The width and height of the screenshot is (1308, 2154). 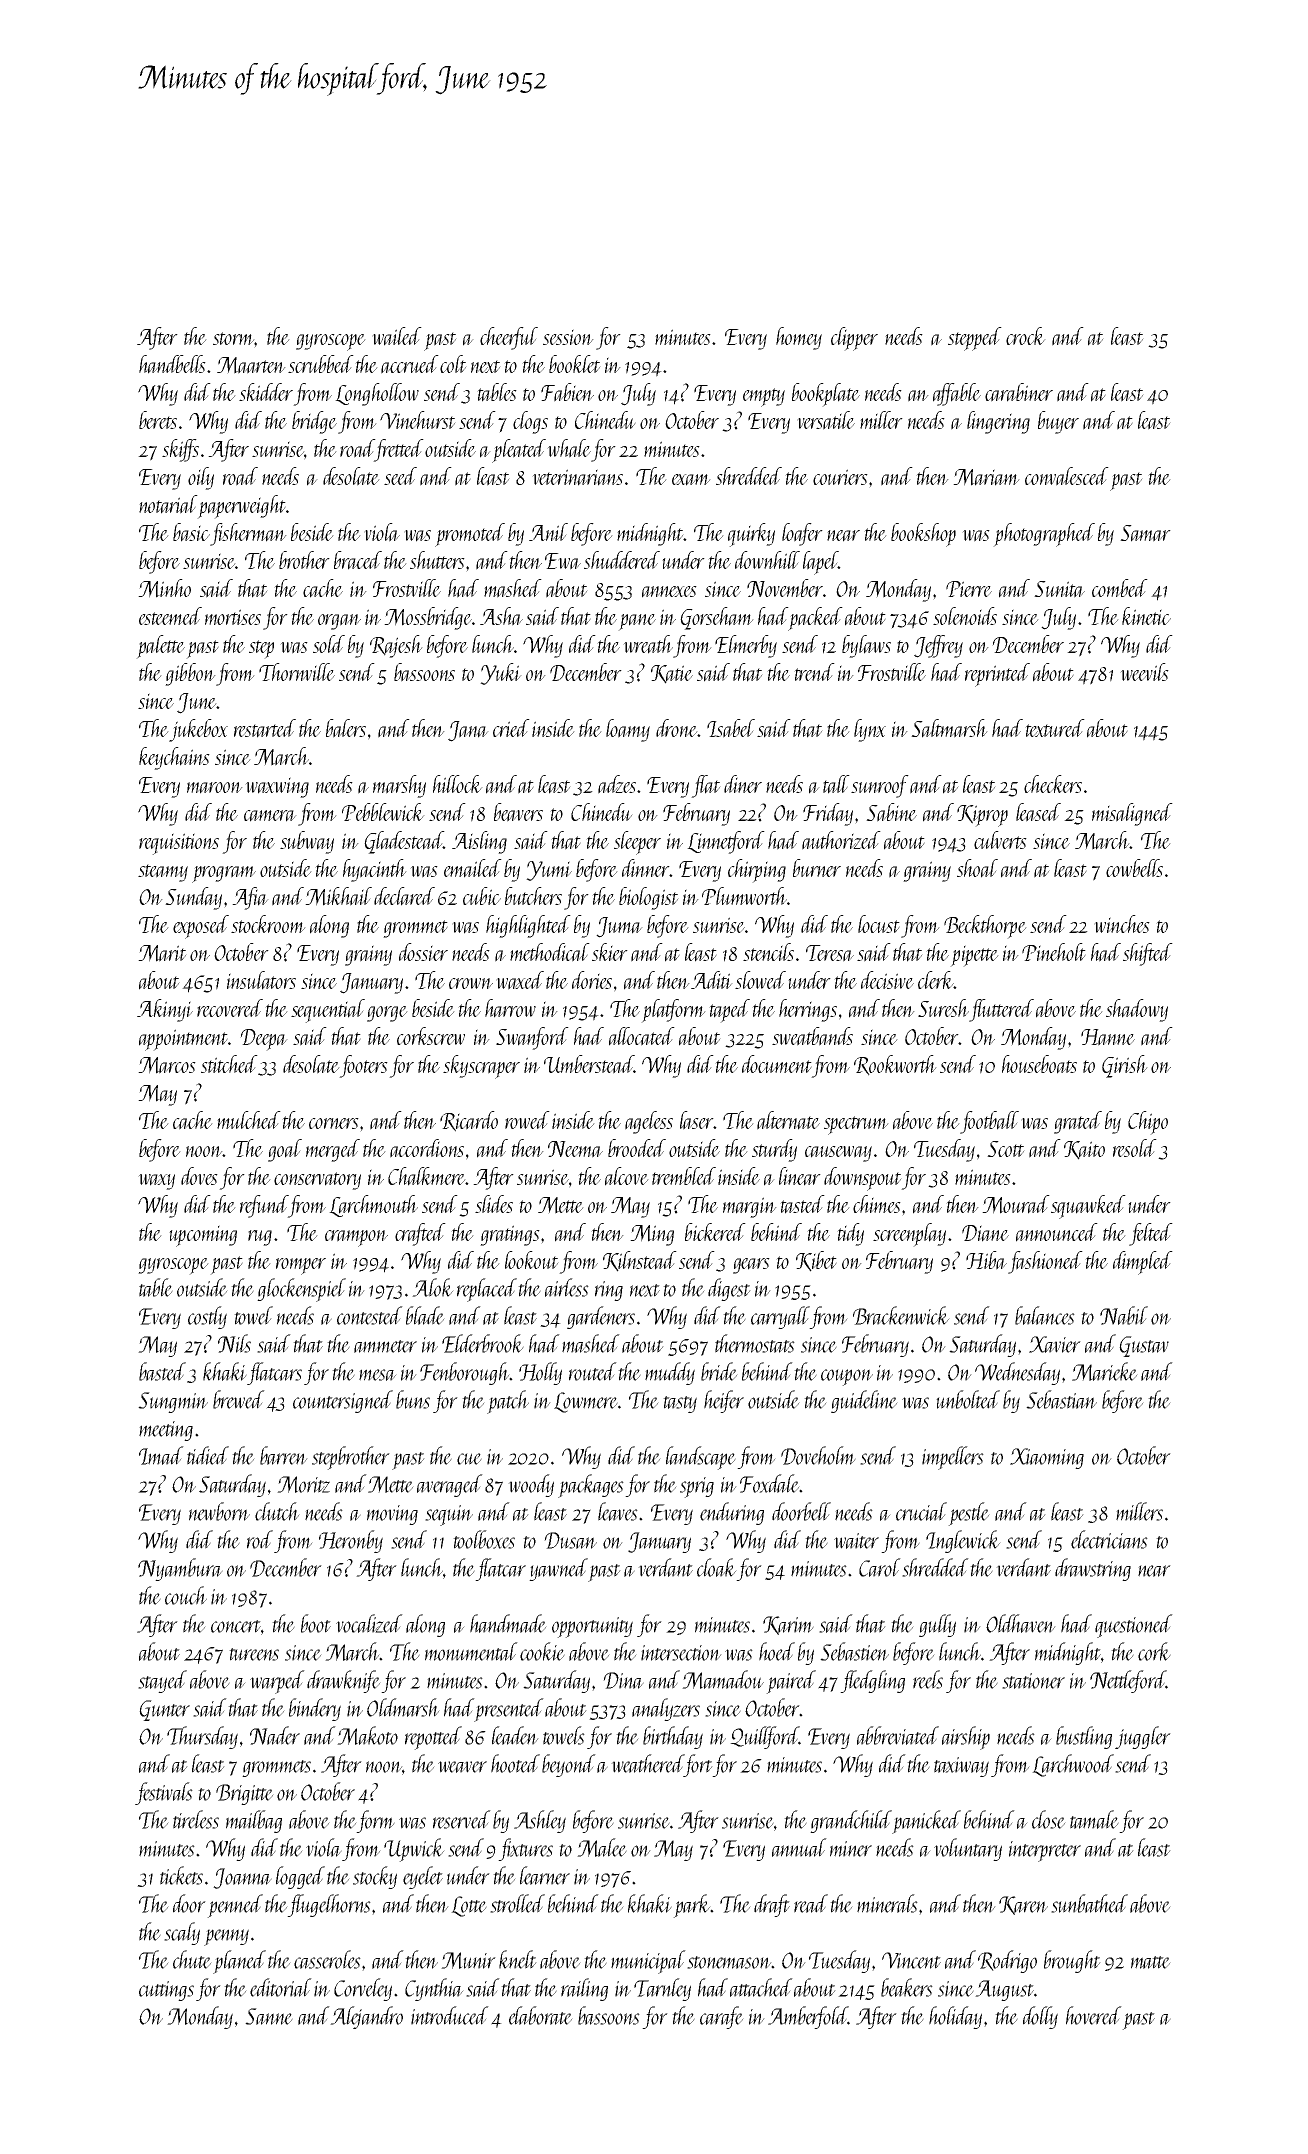 What do you see at coordinates (669, 592) in the screenshot?
I see `annexes` at bounding box center [669, 592].
